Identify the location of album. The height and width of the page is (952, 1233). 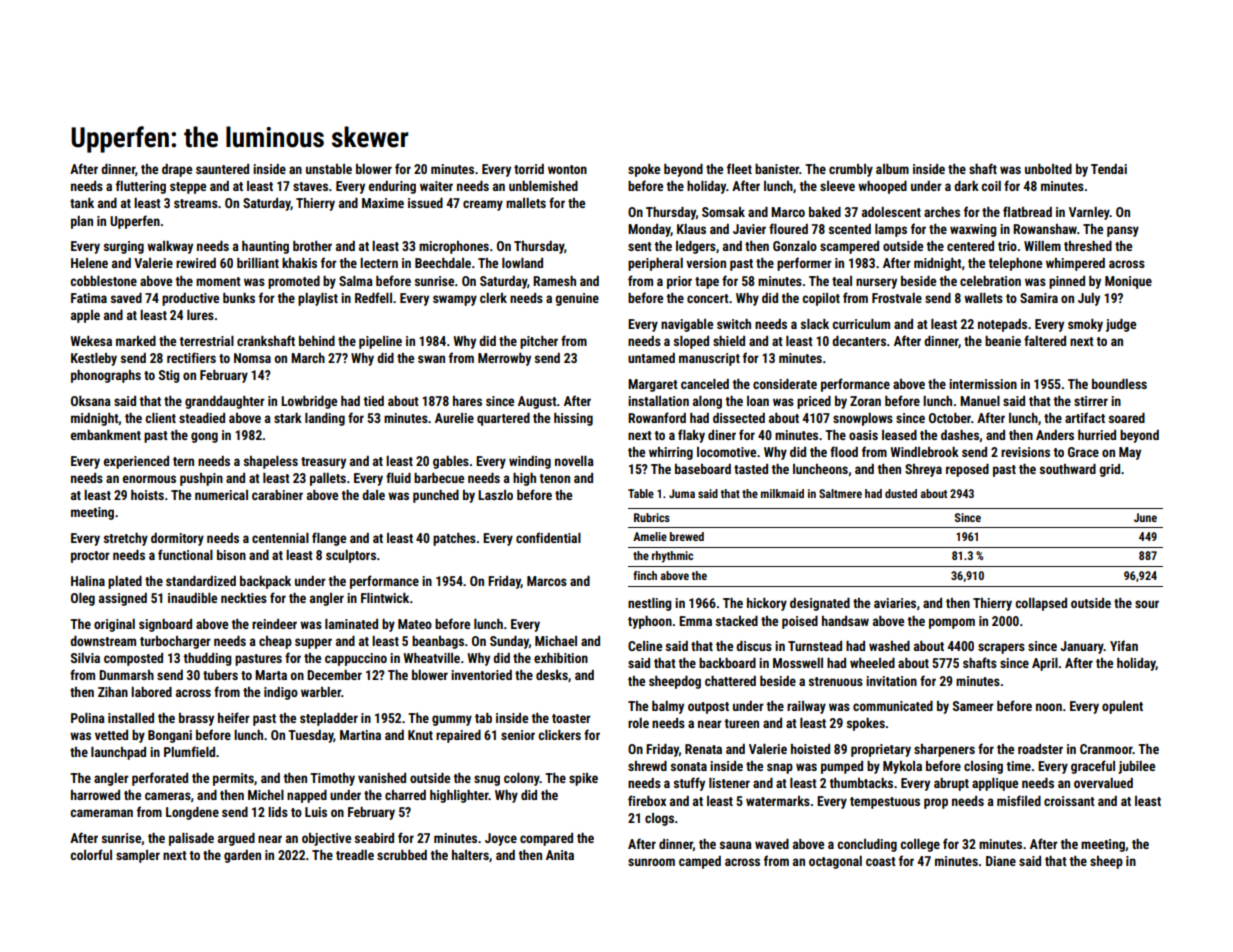
(892, 169).
